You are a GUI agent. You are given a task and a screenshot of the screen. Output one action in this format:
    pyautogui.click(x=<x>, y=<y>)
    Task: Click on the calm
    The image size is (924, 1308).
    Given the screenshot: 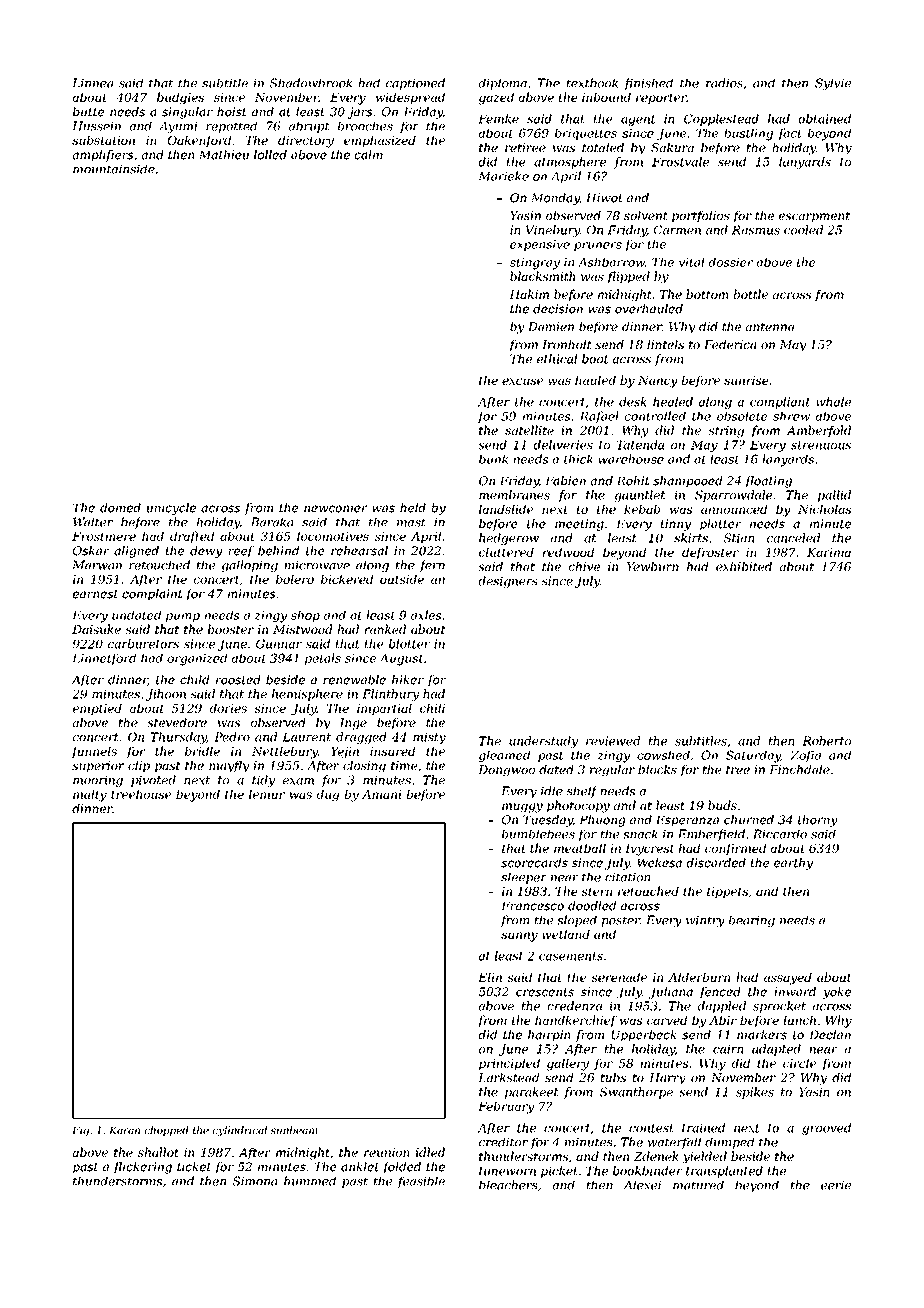 What is the action you would take?
    pyautogui.click(x=369, y=155)
